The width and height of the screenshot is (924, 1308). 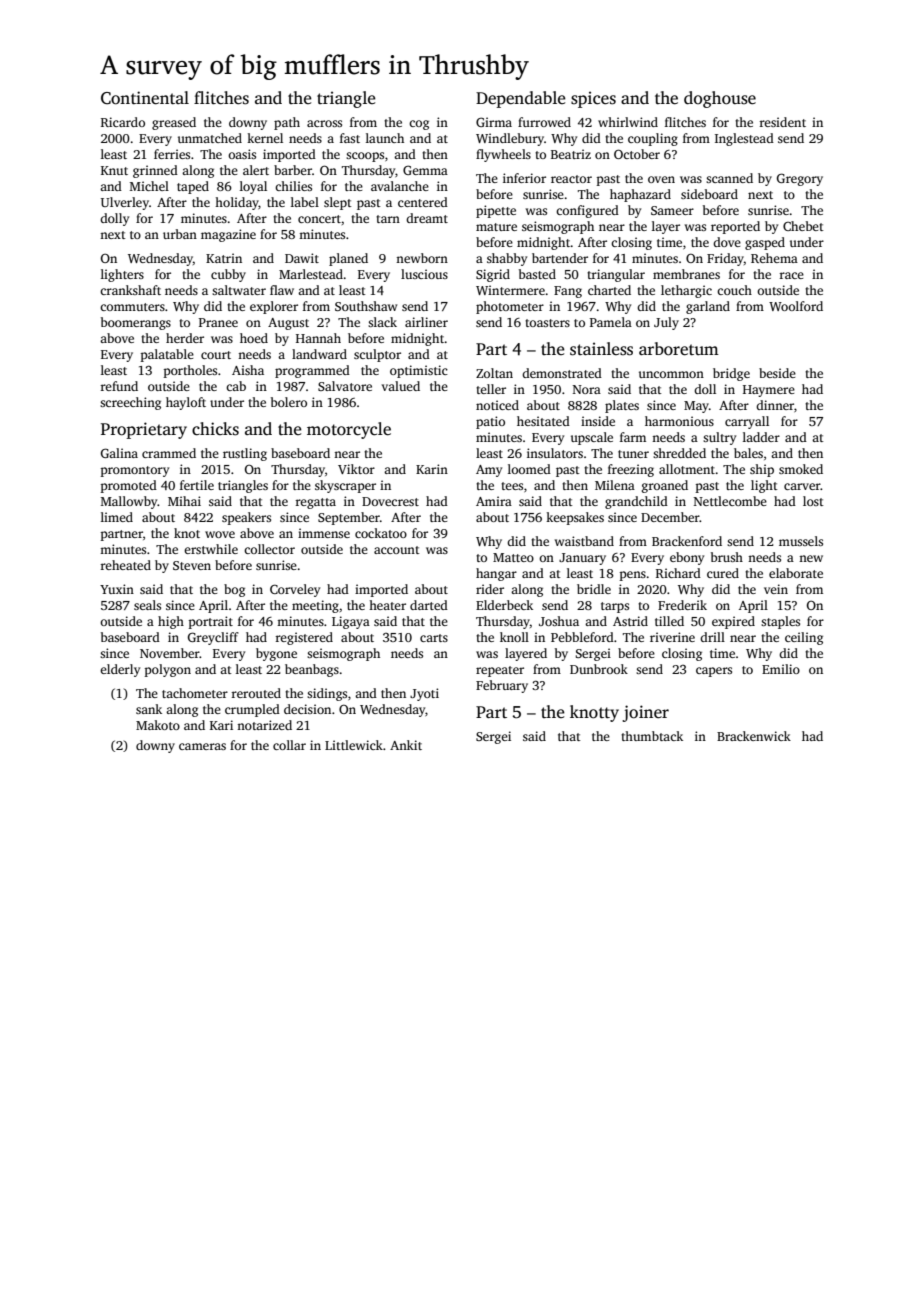 What do you see at coordinates (782, 122) in the screenshot?
I see `resident` at bounding box center [782, 122].
